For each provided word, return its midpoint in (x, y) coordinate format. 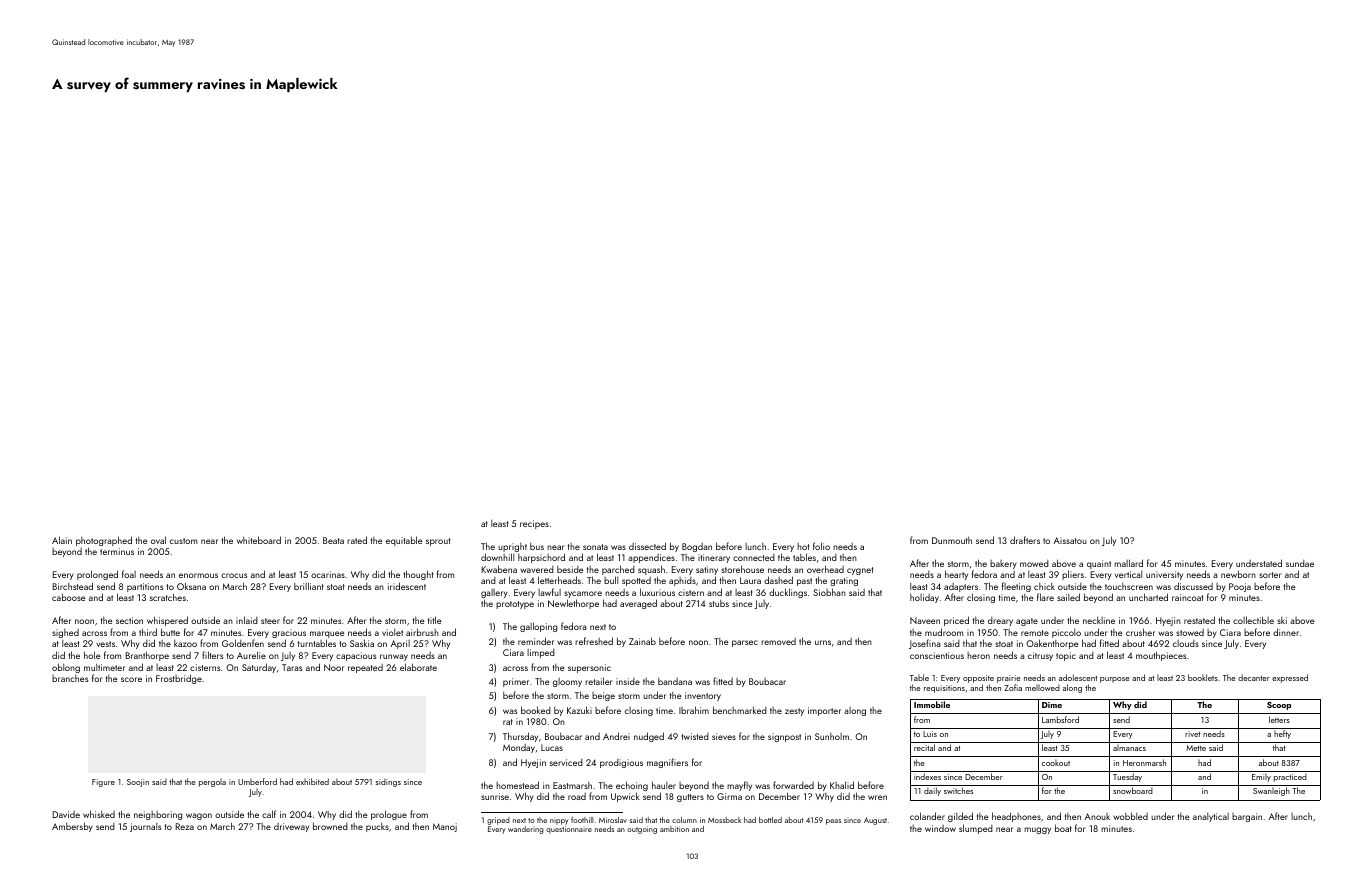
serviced (566, 762)
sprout (438, 542)
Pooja (1240, 587)
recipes (534, 524)
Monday (519, 748)
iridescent (407, 586)
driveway (291, 827)
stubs (719, 603)
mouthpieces (1161, 656)
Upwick (625, 797)
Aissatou (1070, 540)
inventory (703, 696)
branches (70, 678)
